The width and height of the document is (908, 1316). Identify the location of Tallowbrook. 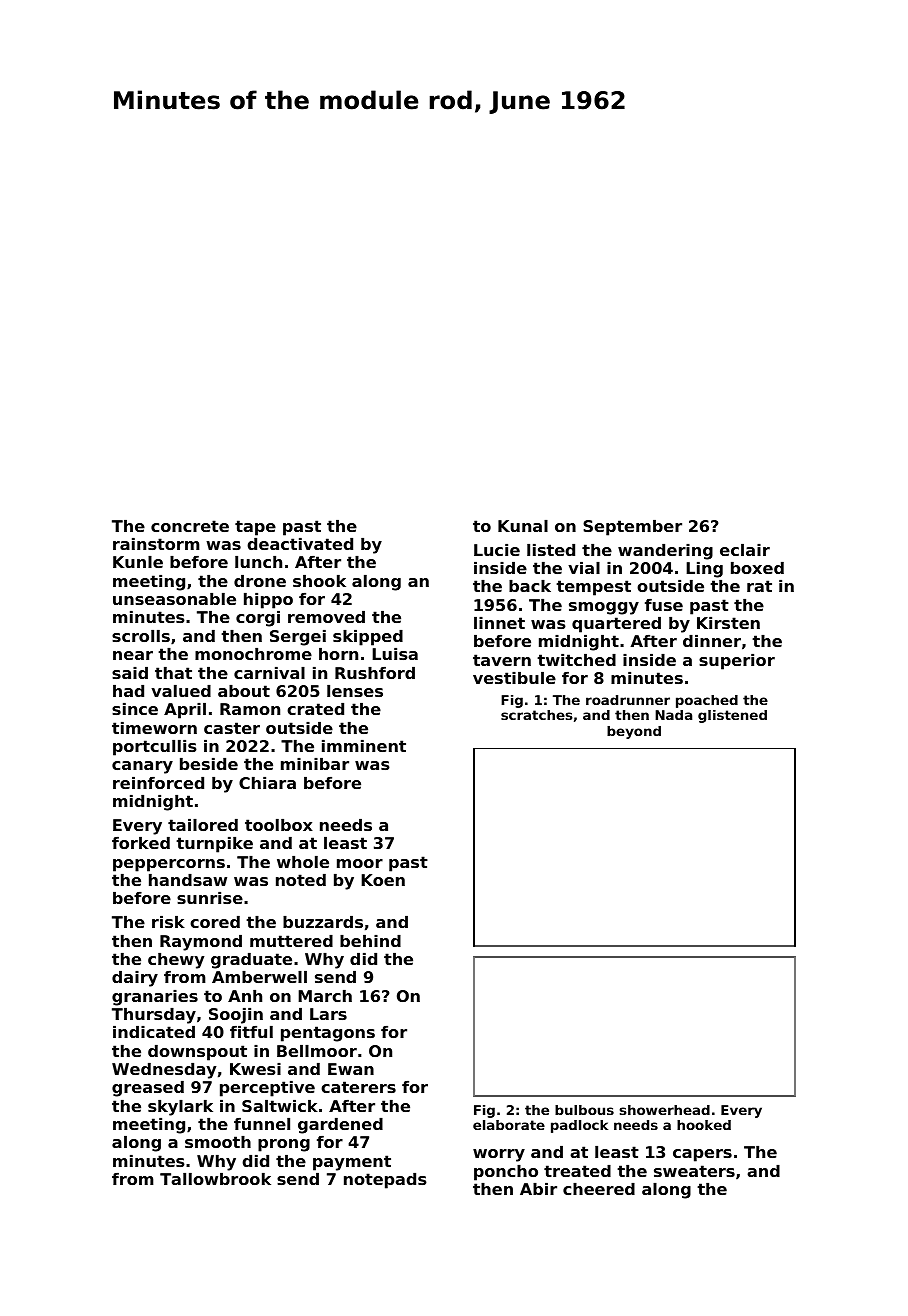
(215, 1179).
